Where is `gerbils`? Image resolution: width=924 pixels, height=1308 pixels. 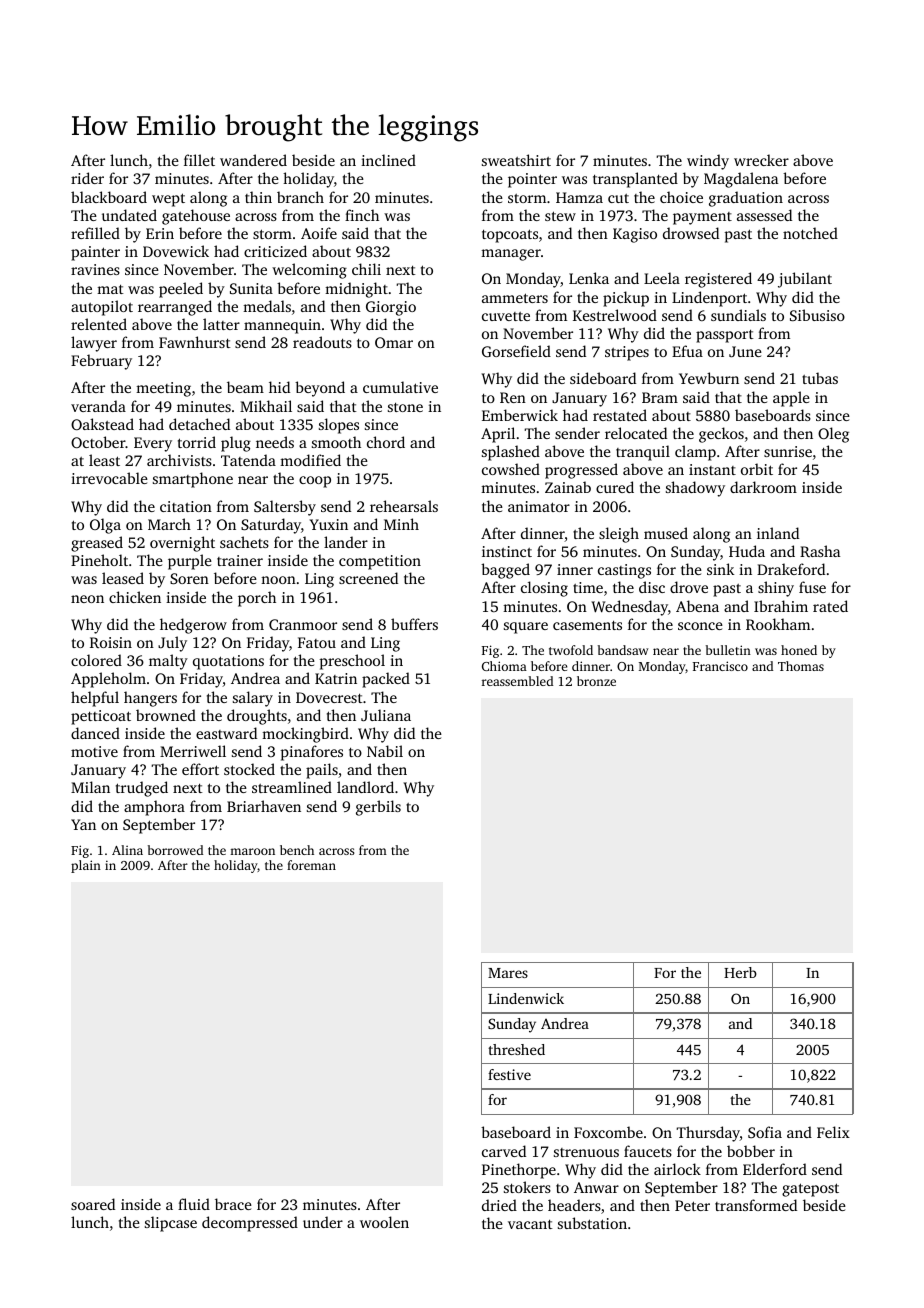 gerbils is located at coordinates (378, 808).
